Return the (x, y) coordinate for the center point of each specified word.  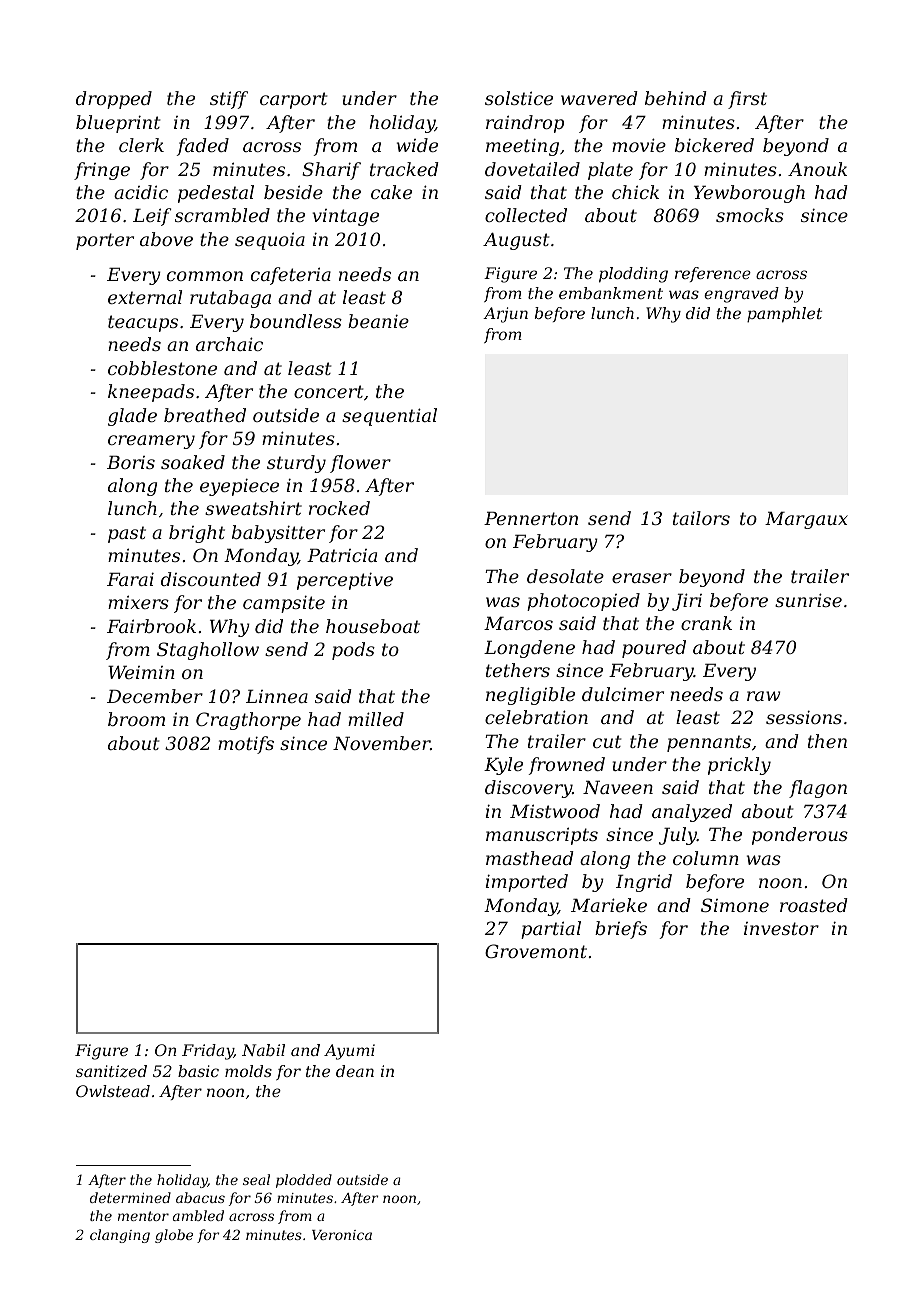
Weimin (141, 672)
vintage (345, 217)
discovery (528, 789)
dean (355, 1071)
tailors (701, 518)
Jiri (687, 602)
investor (781, 928)
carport (293, 100)
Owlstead (113, 1091)
